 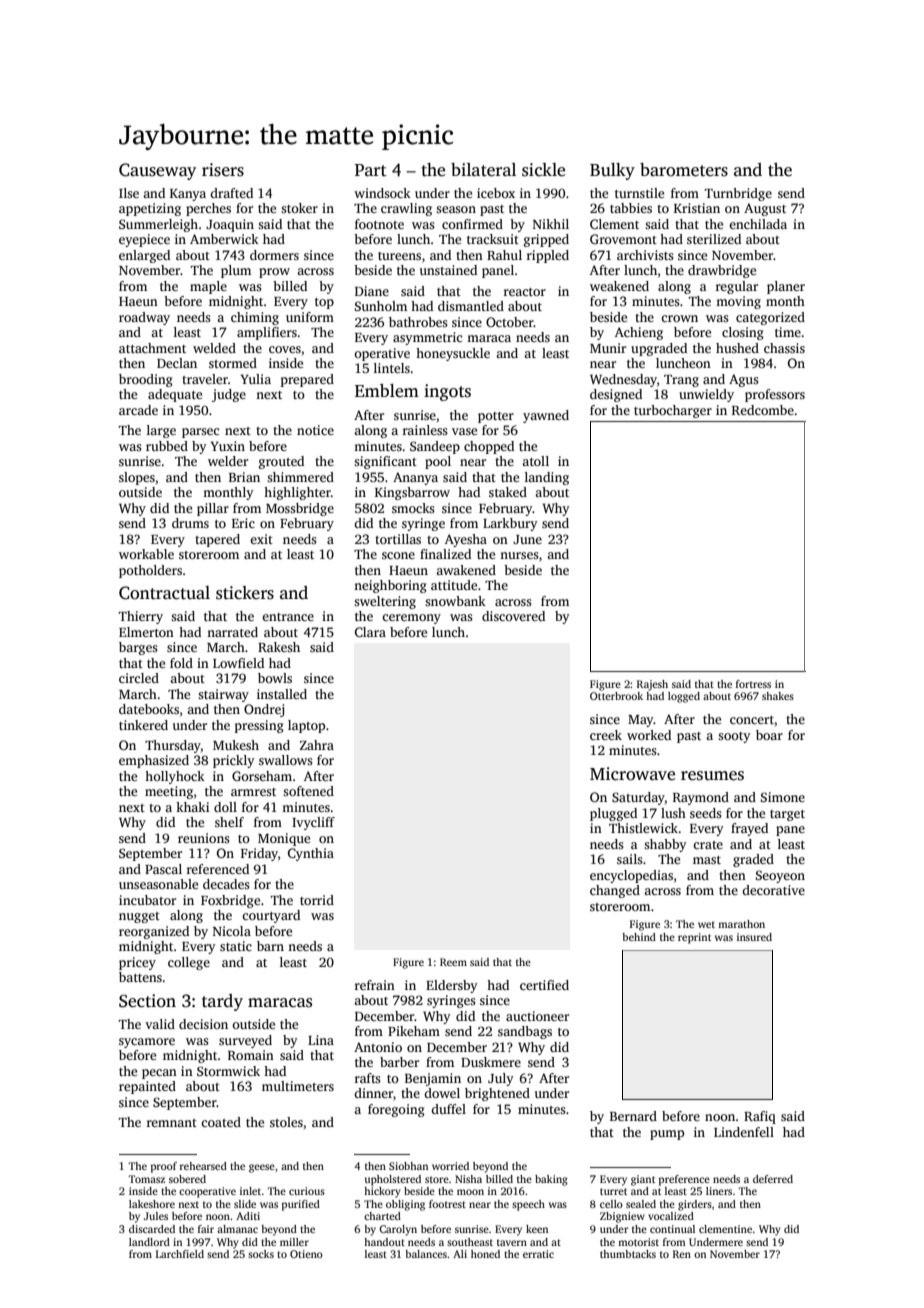 What do you see at coordinates (370, 170) in the document?
I see `Part` at bounding box center [370, 170].
